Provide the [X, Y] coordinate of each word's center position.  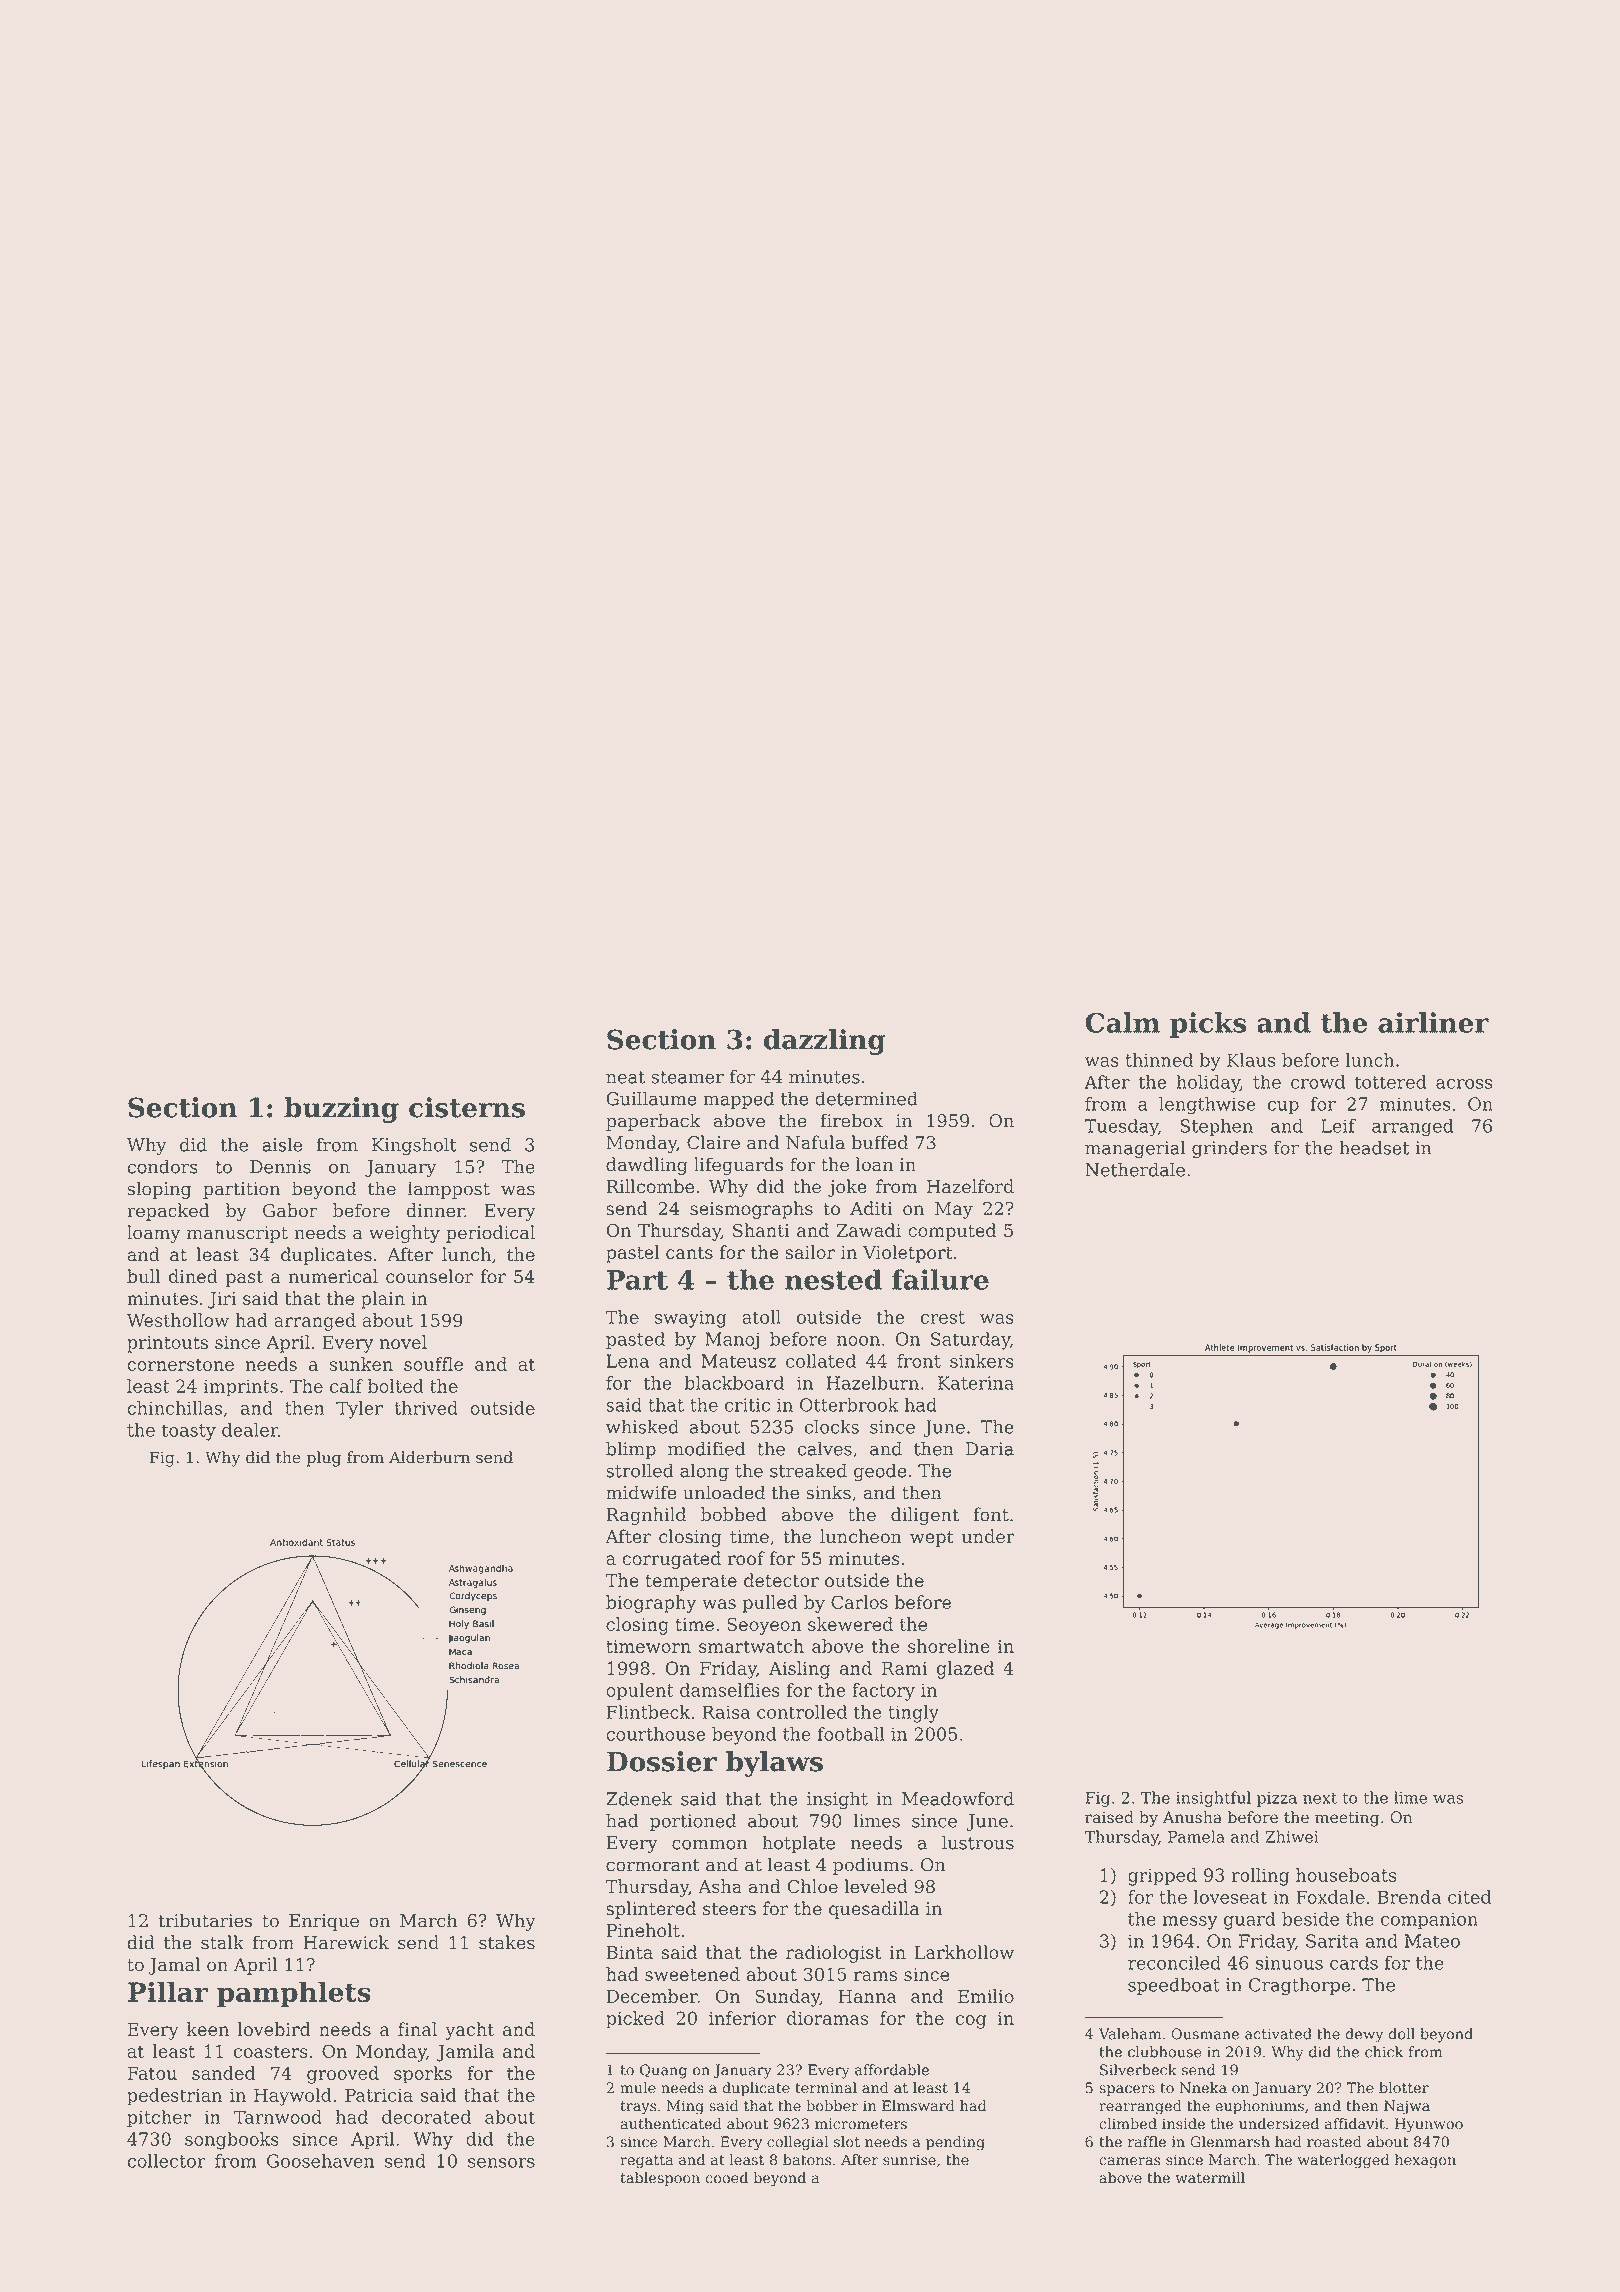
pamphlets [294, 1994]
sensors [501, 2163]
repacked [168, 1212]
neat [625, 1077]
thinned [1159, 1060]
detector [781, 1580]
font [991, 1514]
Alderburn [429, 1457]
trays [638, 2108]
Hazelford [970, 1186]
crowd [1318, 1082]
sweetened [692, 1974]
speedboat [1174, 1986]
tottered [1391, 1082]
